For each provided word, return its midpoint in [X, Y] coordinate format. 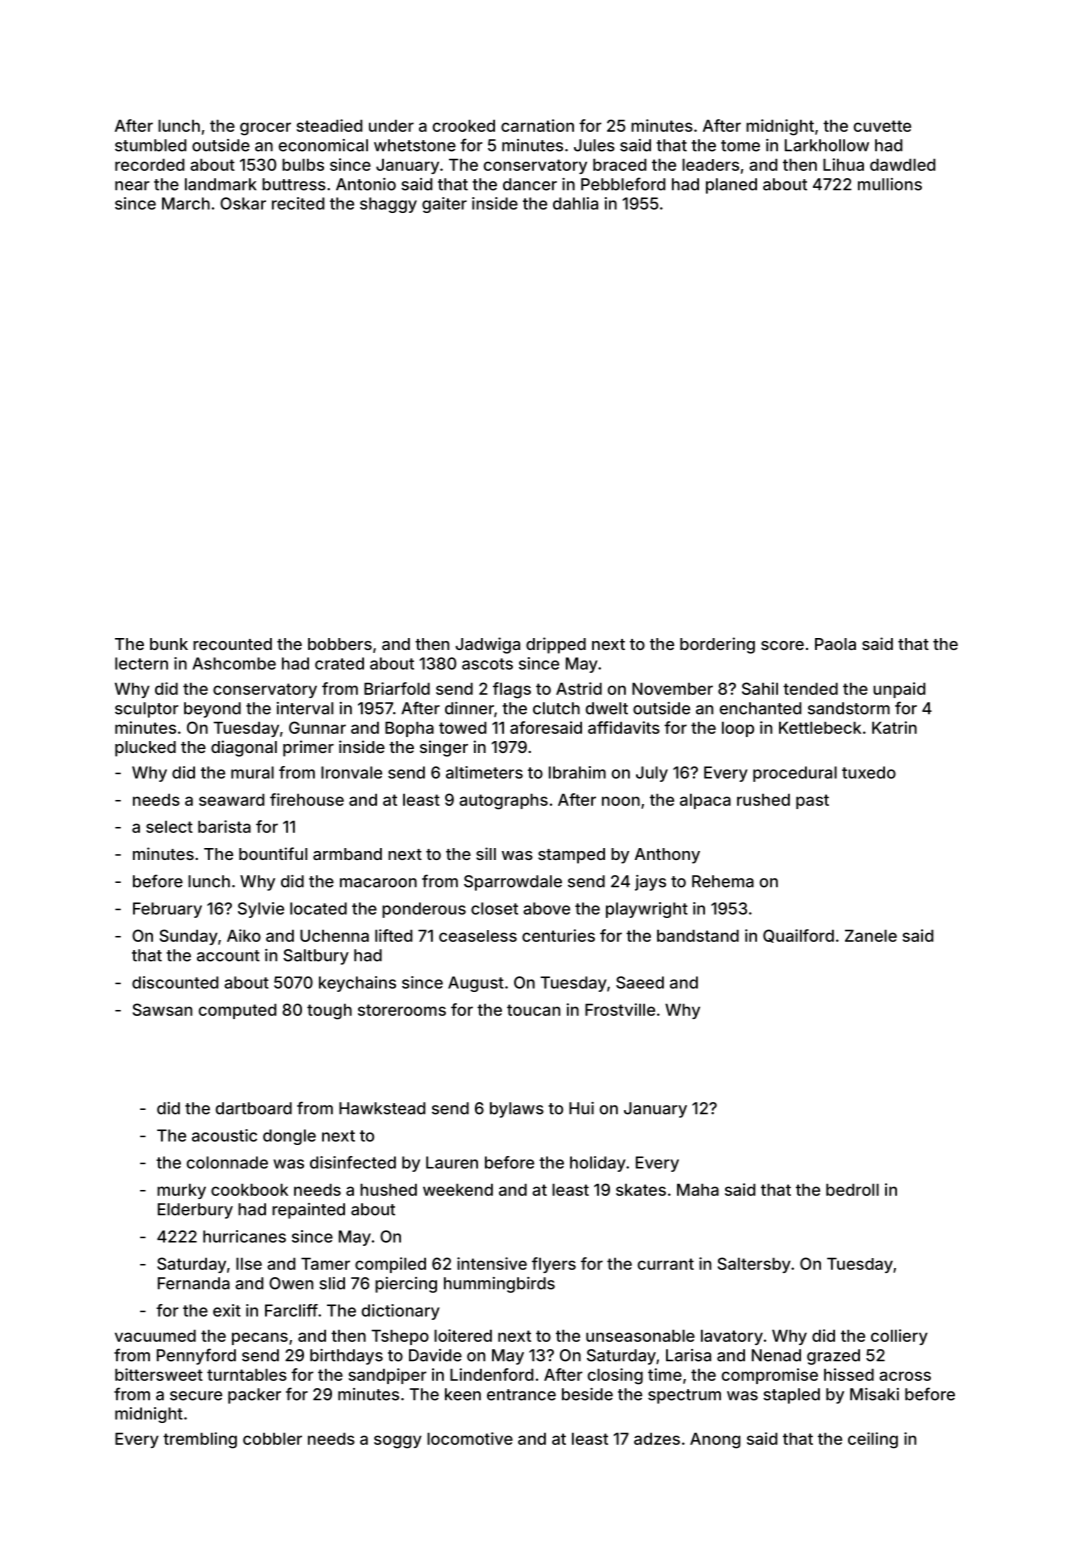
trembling [200, 1440]
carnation [537, 125]
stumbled [151, 145]
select [169, 827]
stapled [791, 1396]
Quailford [798, 936]
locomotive [470, 1438]
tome [740, 146]
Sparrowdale [513, 883]
